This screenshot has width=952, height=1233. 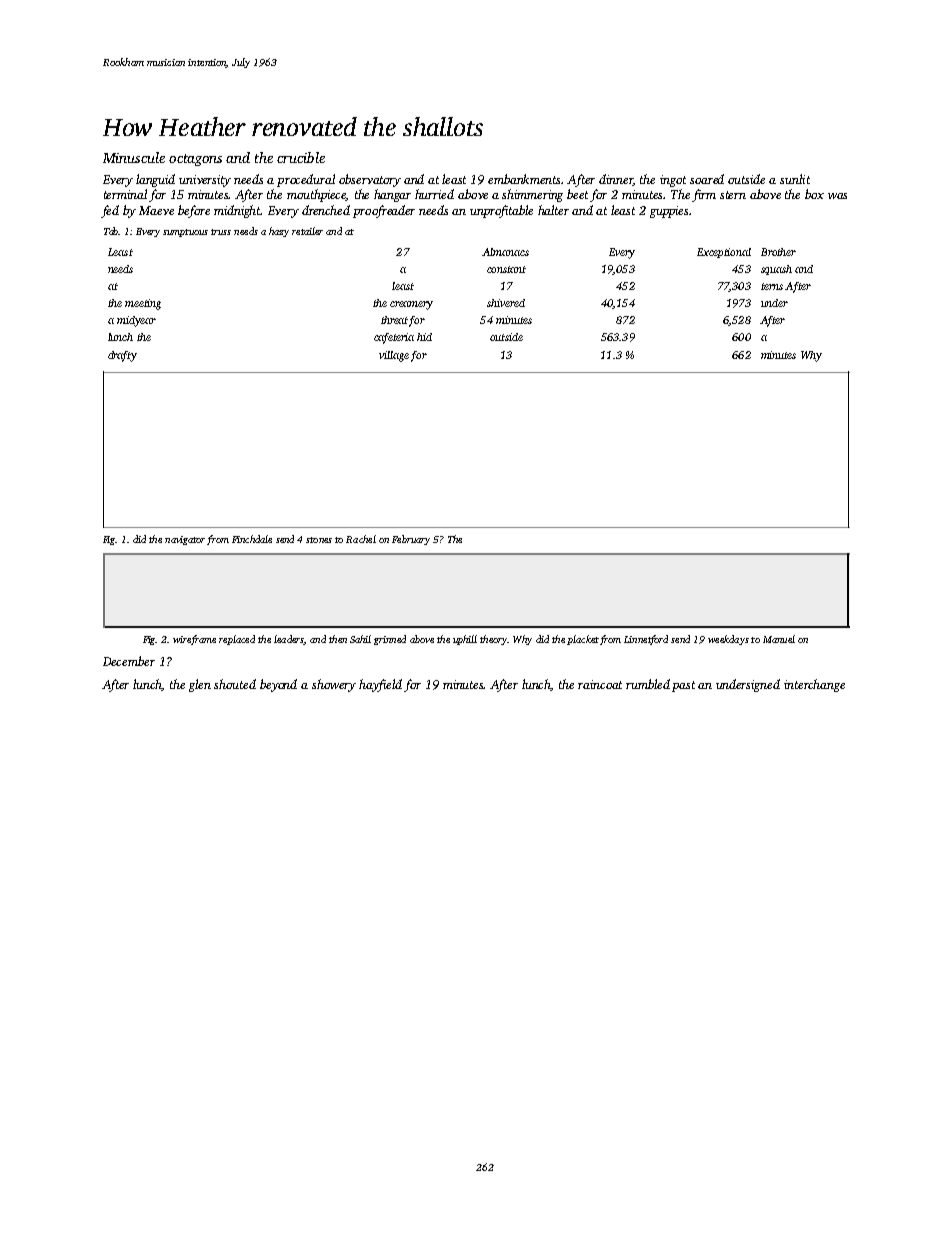 What do you see at coordinates (411, 305) in the screenshot?
I see `creamery` at bounding box center [411, 305].
